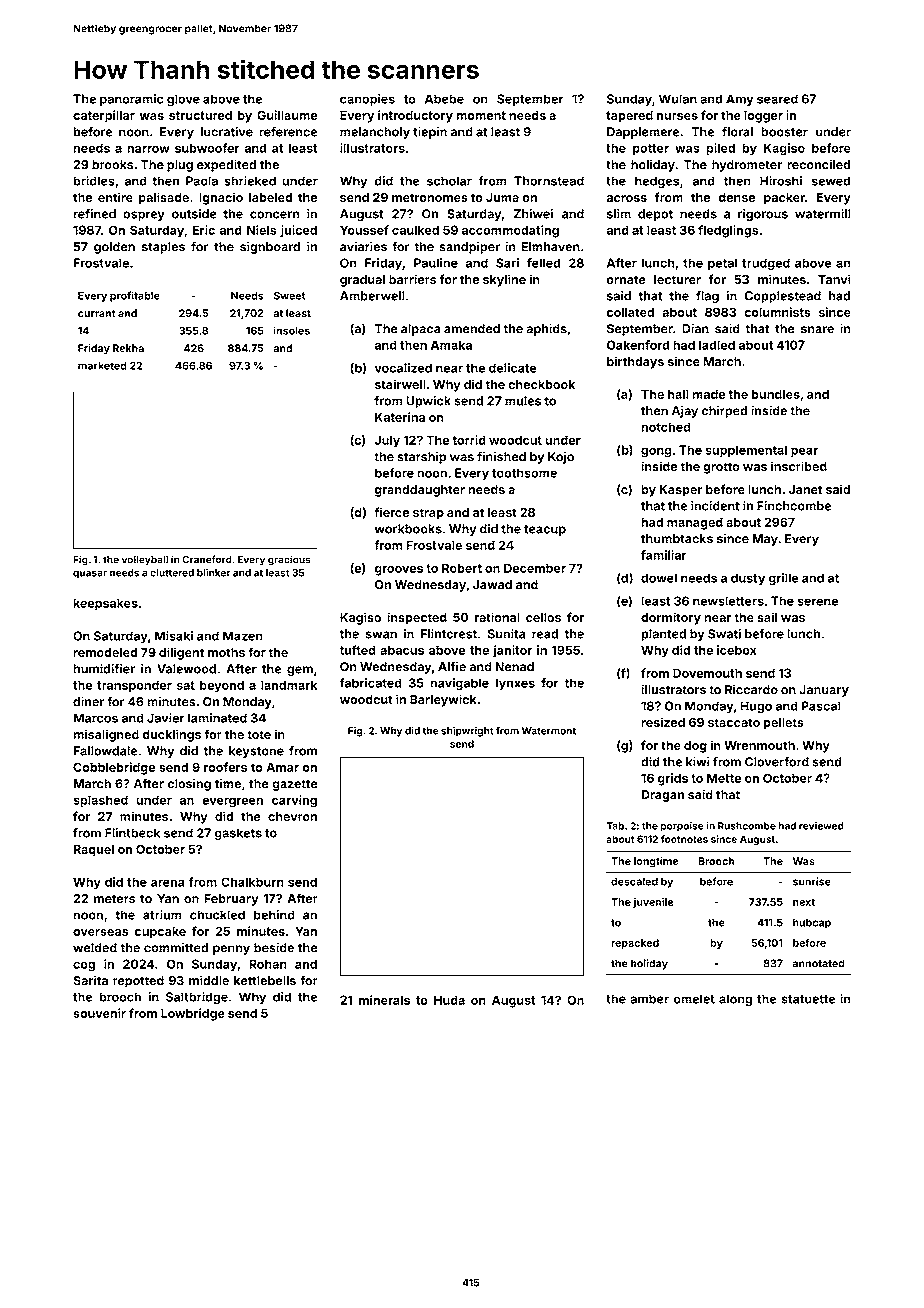 The width and height of the page is (924, 1308). Describe the element at coordinates (134, 686) in the page. I see `transponder` at that location.
